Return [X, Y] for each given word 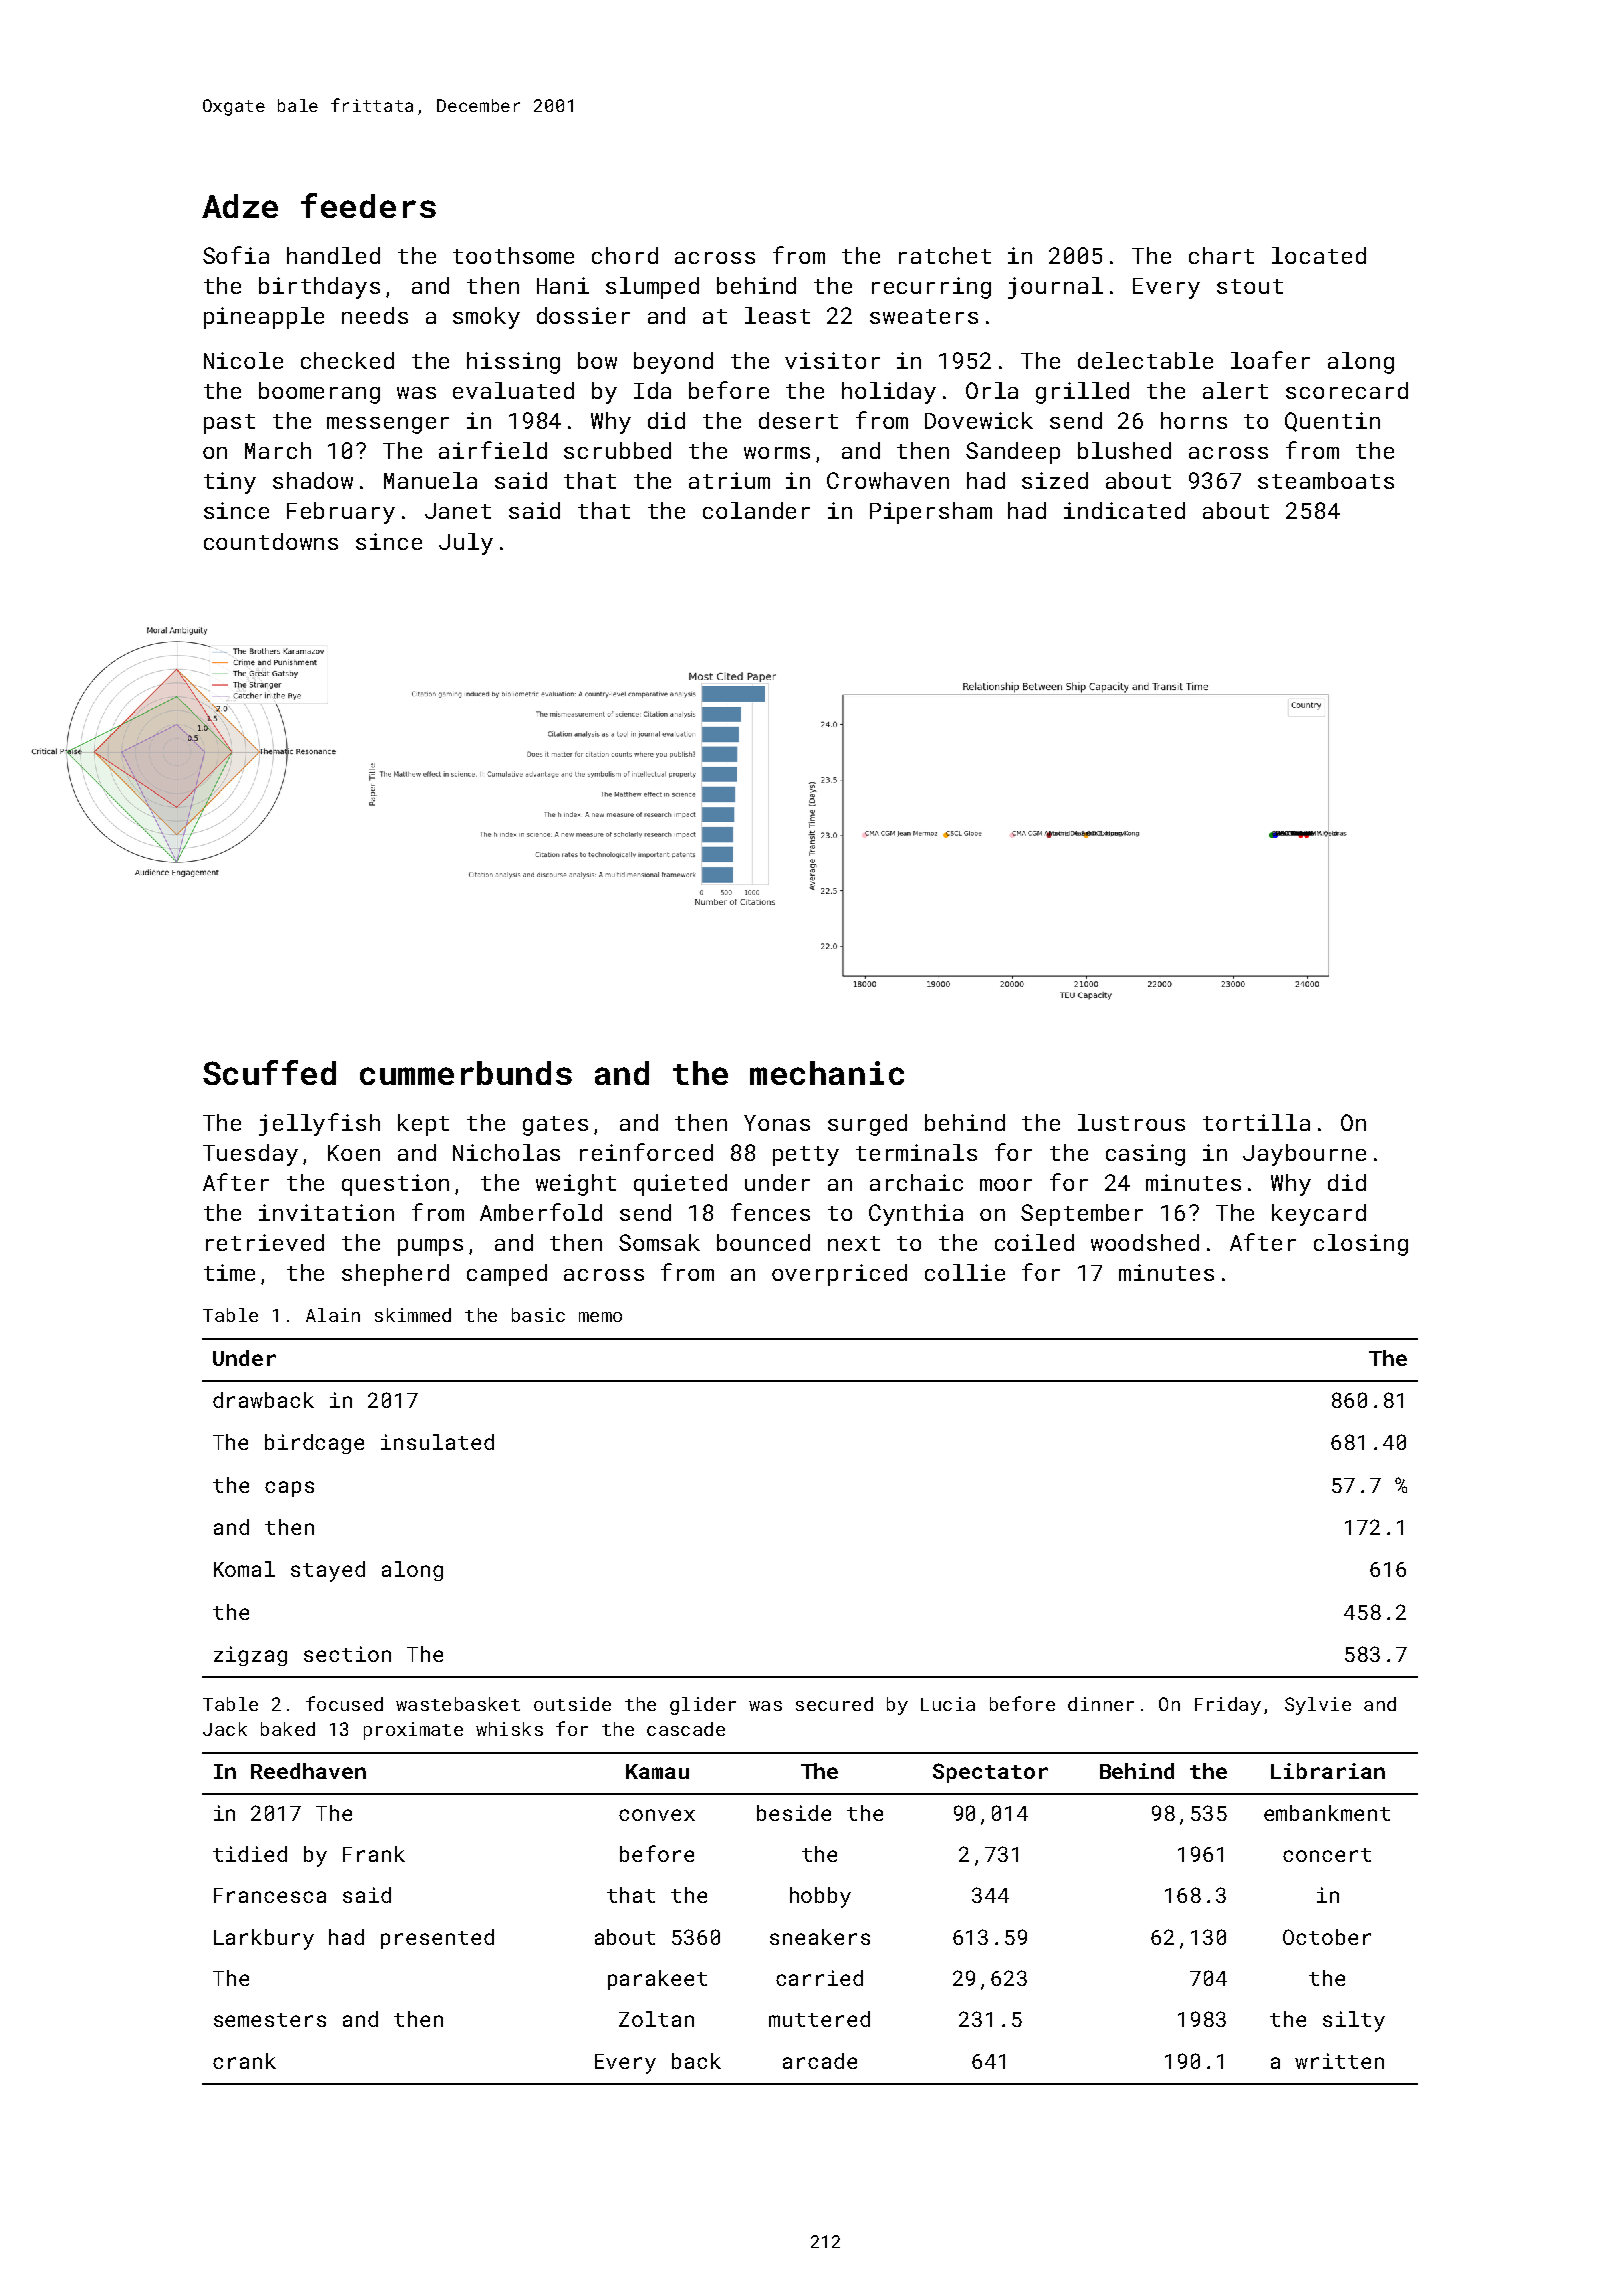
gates [555, 1126]
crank [244, 2061]
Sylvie [1318, 1706]
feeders [368, 205]
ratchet [945, 255]
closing [1361, 1245]
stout [1250, 286]
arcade [820, 2061]
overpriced [839, 1275]
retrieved [265, 1242]
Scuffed [269, 1072]
